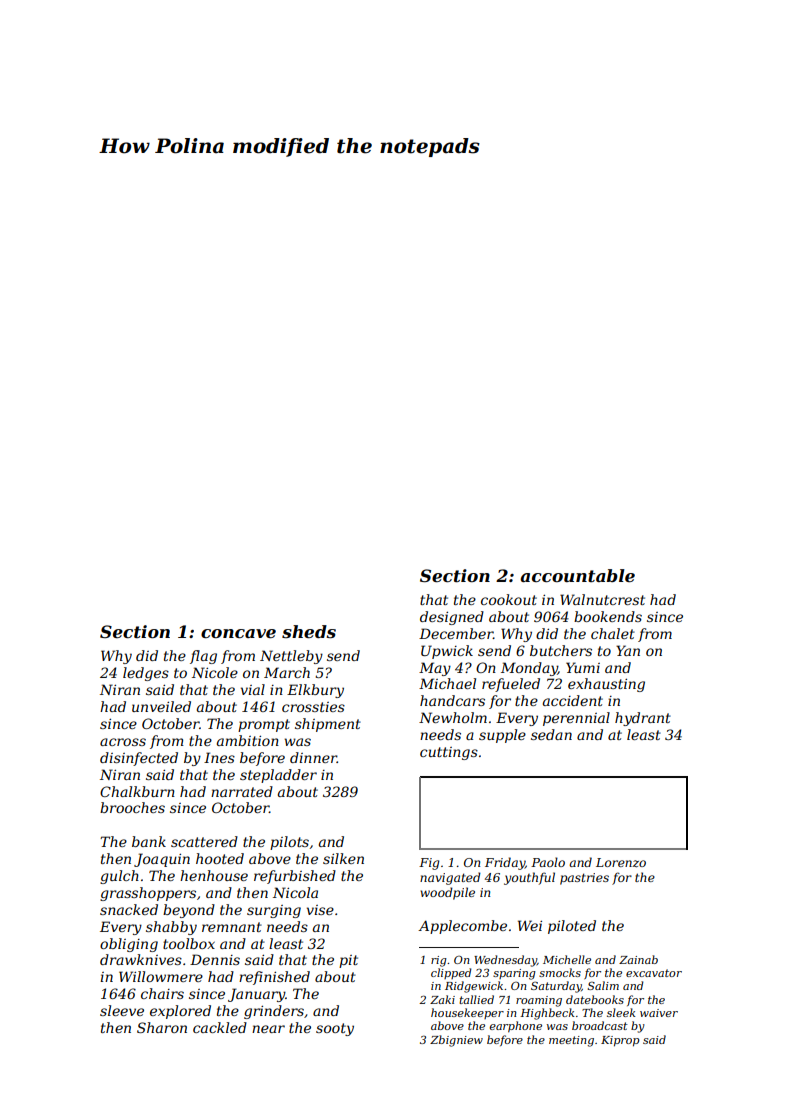  What do you see at coordinates (238, 633) in the screenshot?
I see `concave` at bounding box center [238, 633].
